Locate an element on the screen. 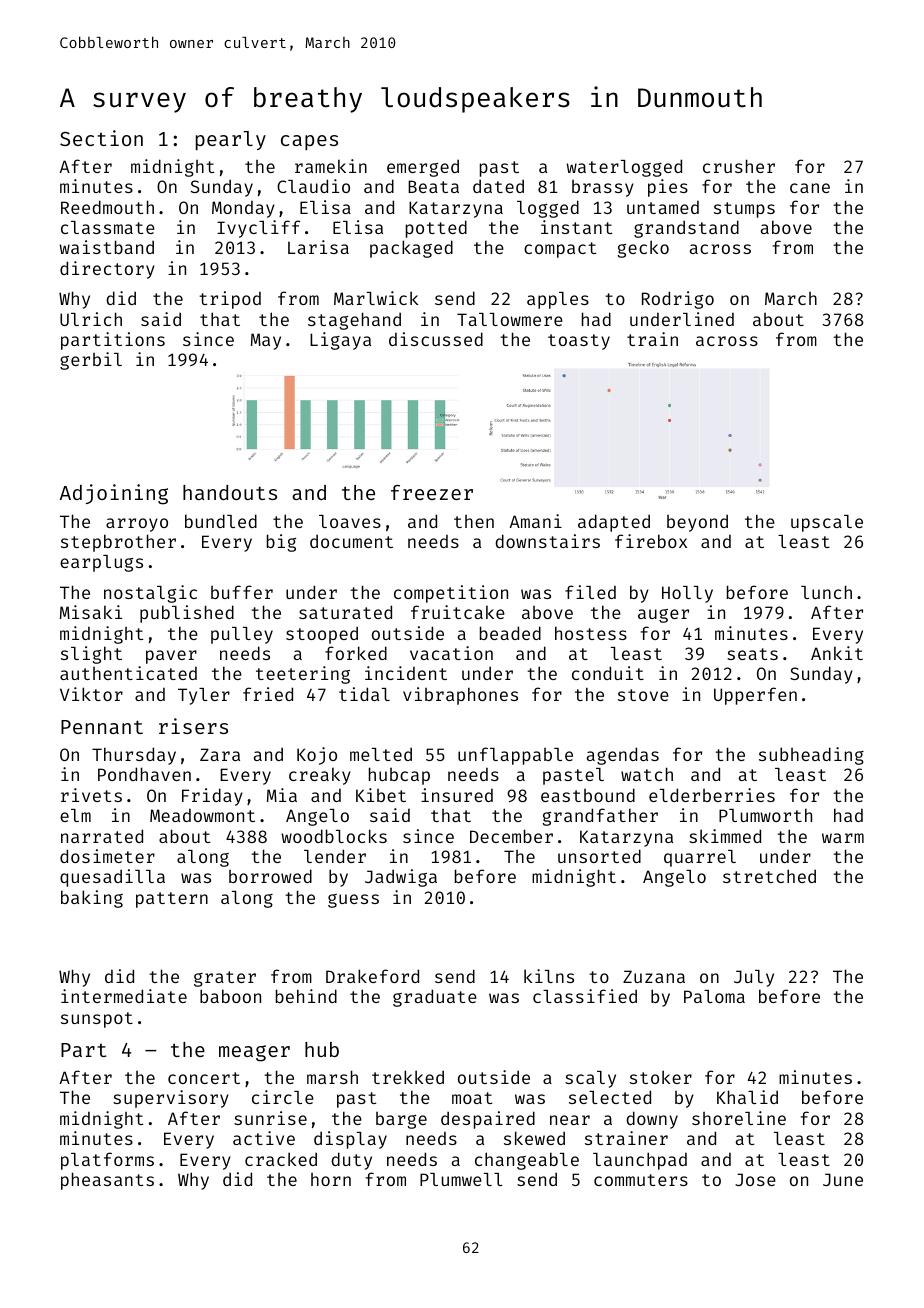 The image size is (924, 1308). bundled is located at coordinates (221, 521).
